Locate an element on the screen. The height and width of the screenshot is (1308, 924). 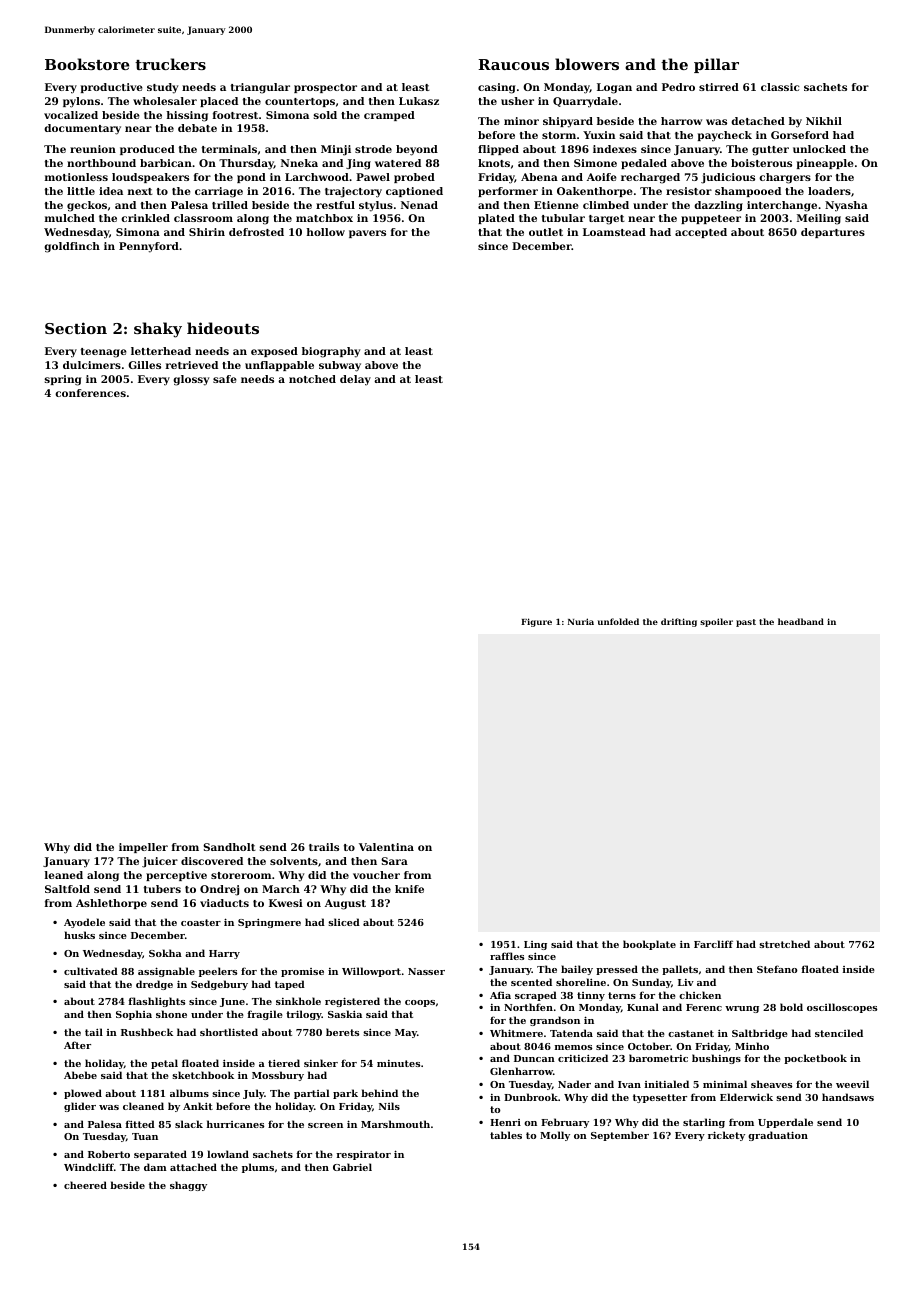
Quarrydale is located at coordinates (585, 102).
